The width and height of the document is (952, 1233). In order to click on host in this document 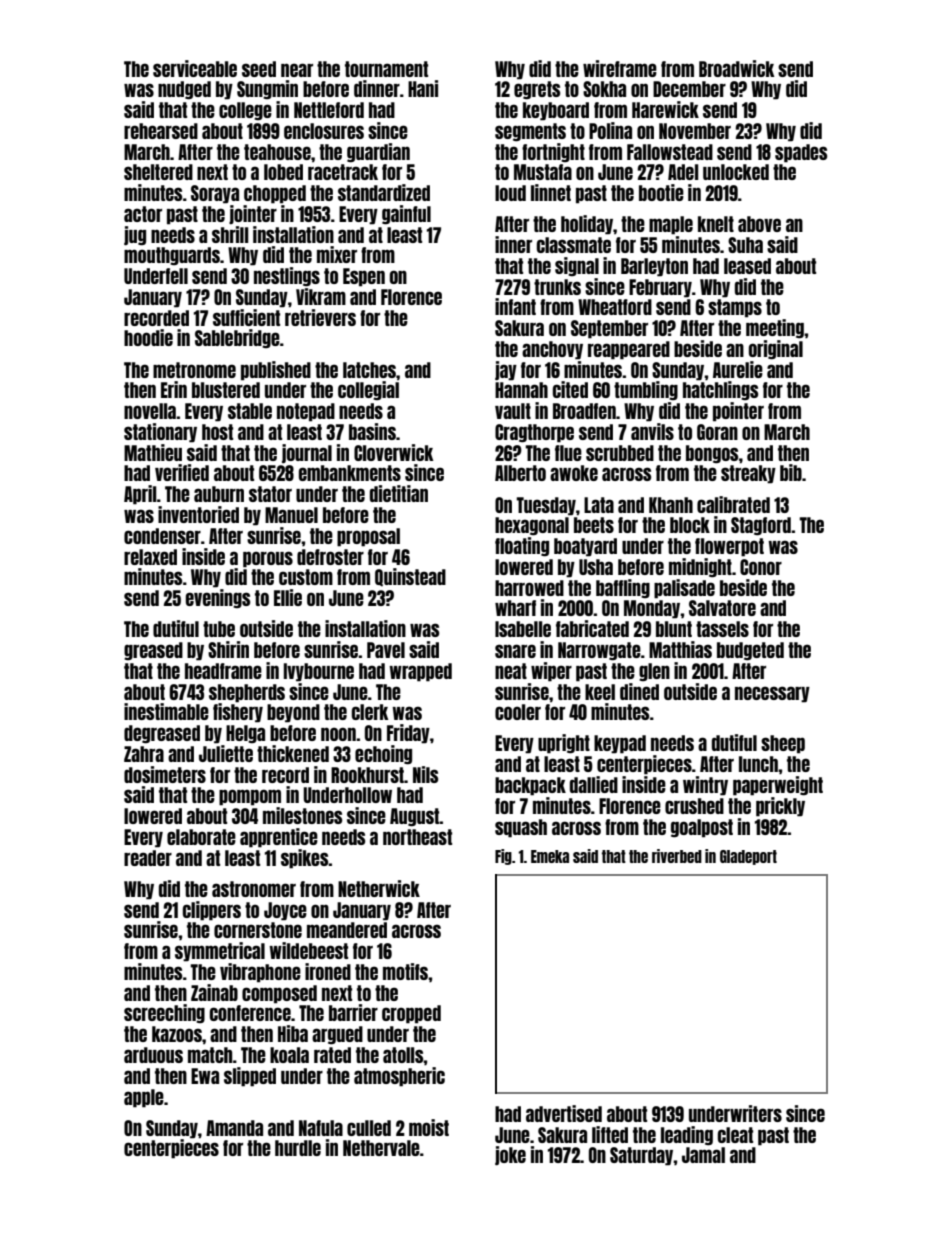, I will do `click(217, 432)`.
